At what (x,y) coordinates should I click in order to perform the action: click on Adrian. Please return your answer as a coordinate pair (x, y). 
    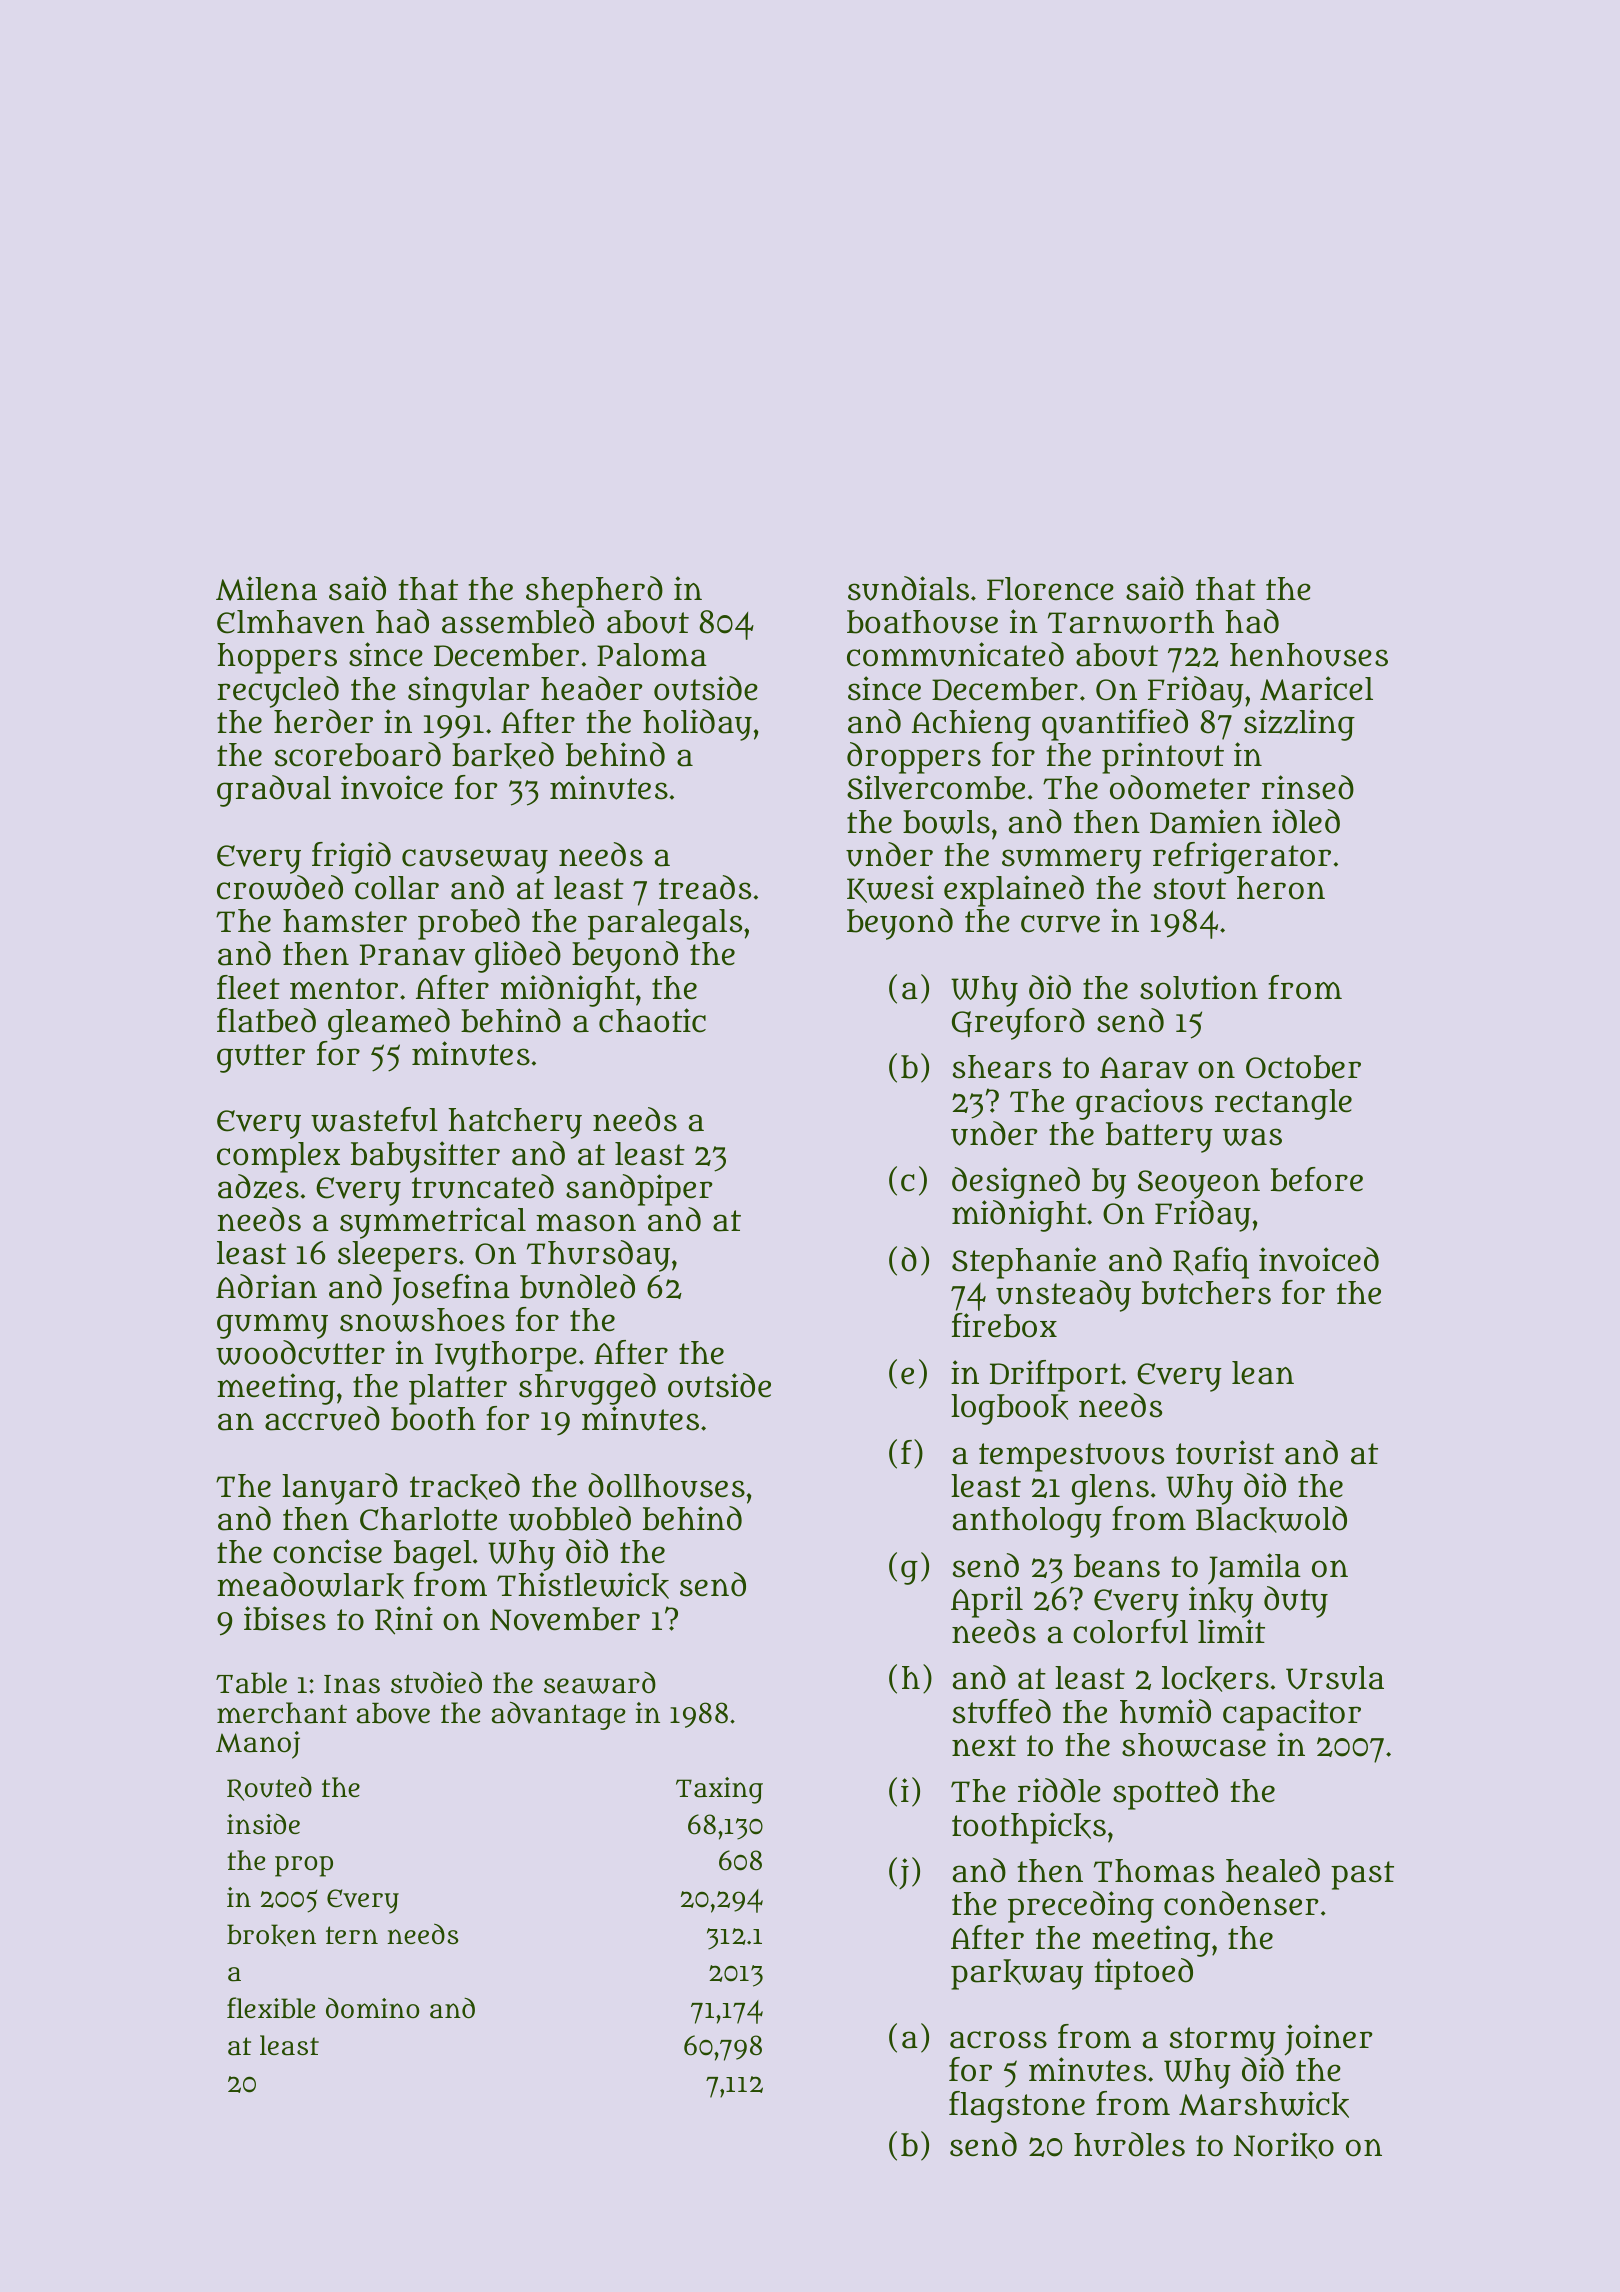
    Looking at the image, I should click on (266, 1286).
